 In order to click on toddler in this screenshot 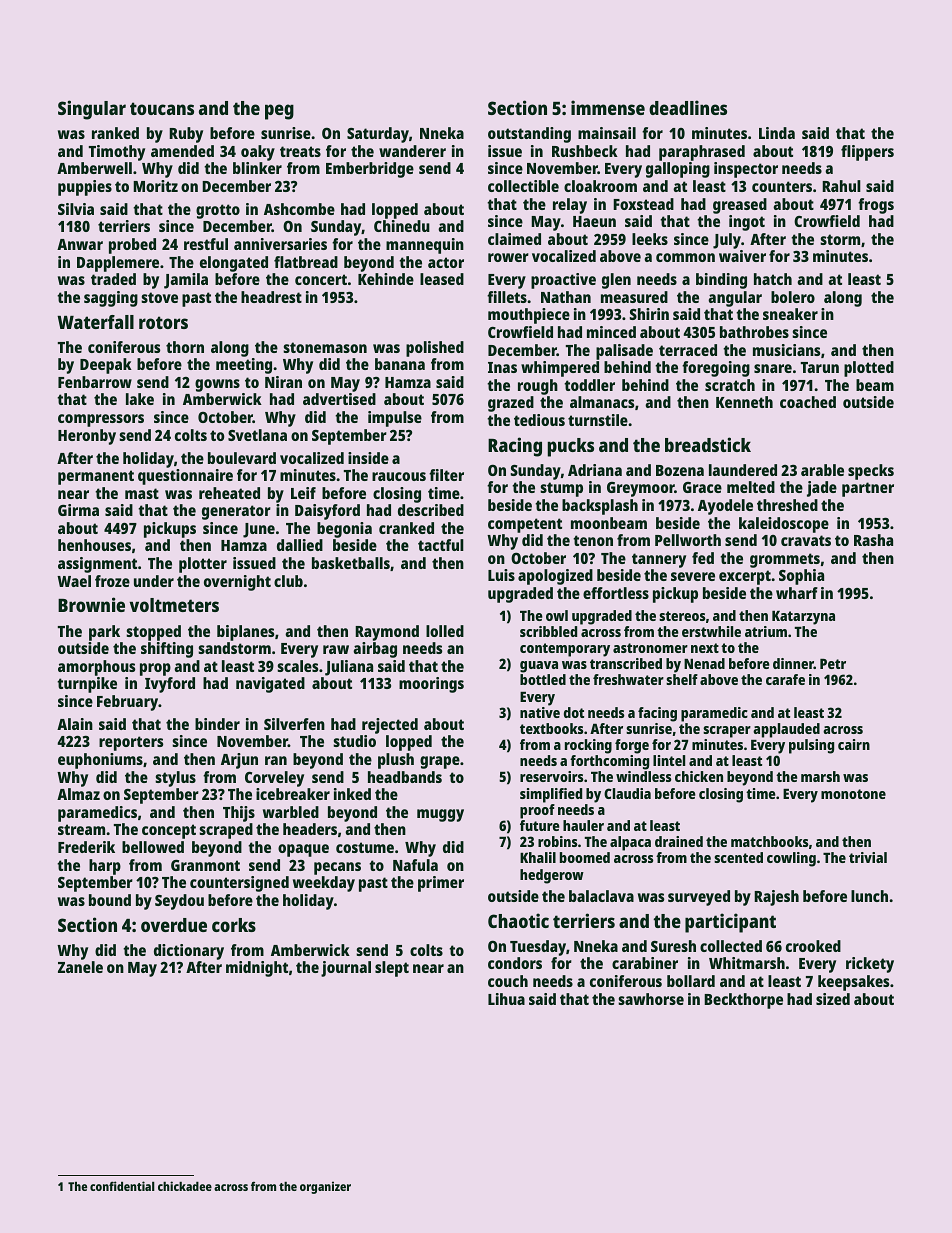, I will do `click(589, 385)`.
